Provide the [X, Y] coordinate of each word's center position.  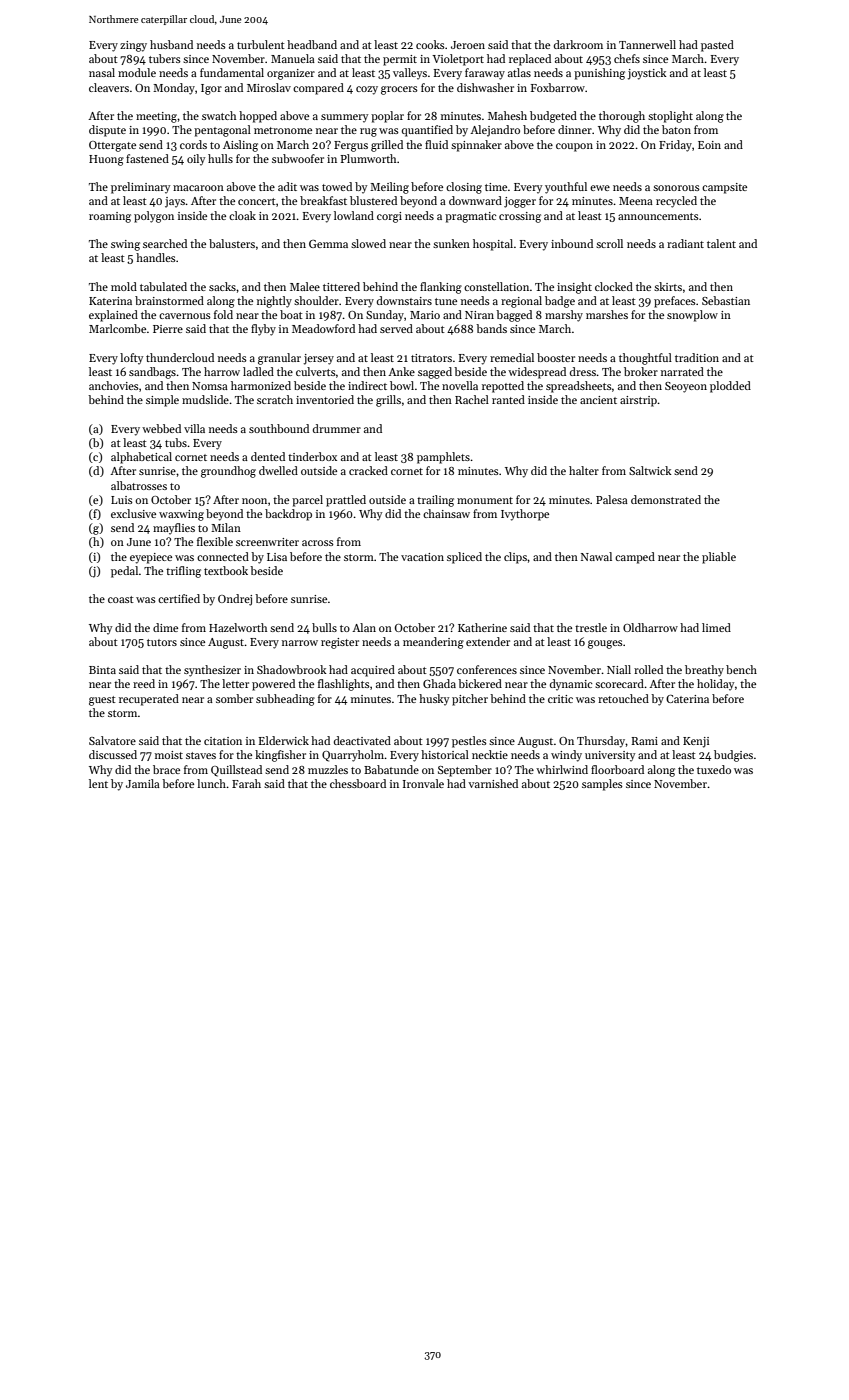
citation [223, 741]
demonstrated [666, 499]
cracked [368, 470]
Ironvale [423, 783]
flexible [215, 541]
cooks [430, 44]
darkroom [578, 44]
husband [171, 44]
